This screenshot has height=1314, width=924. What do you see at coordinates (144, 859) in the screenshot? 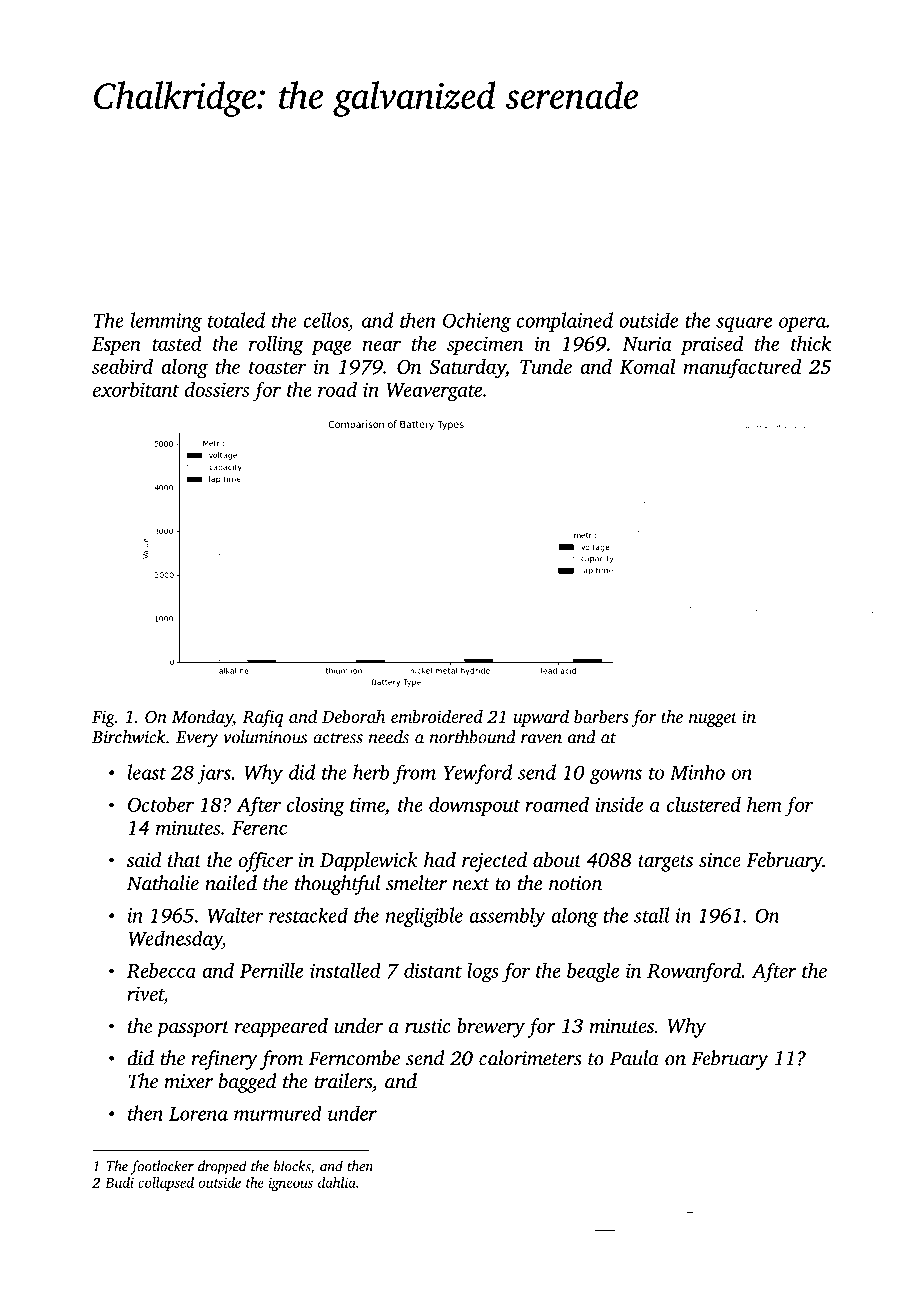
I see `said` at bounding box center [144, 859].
